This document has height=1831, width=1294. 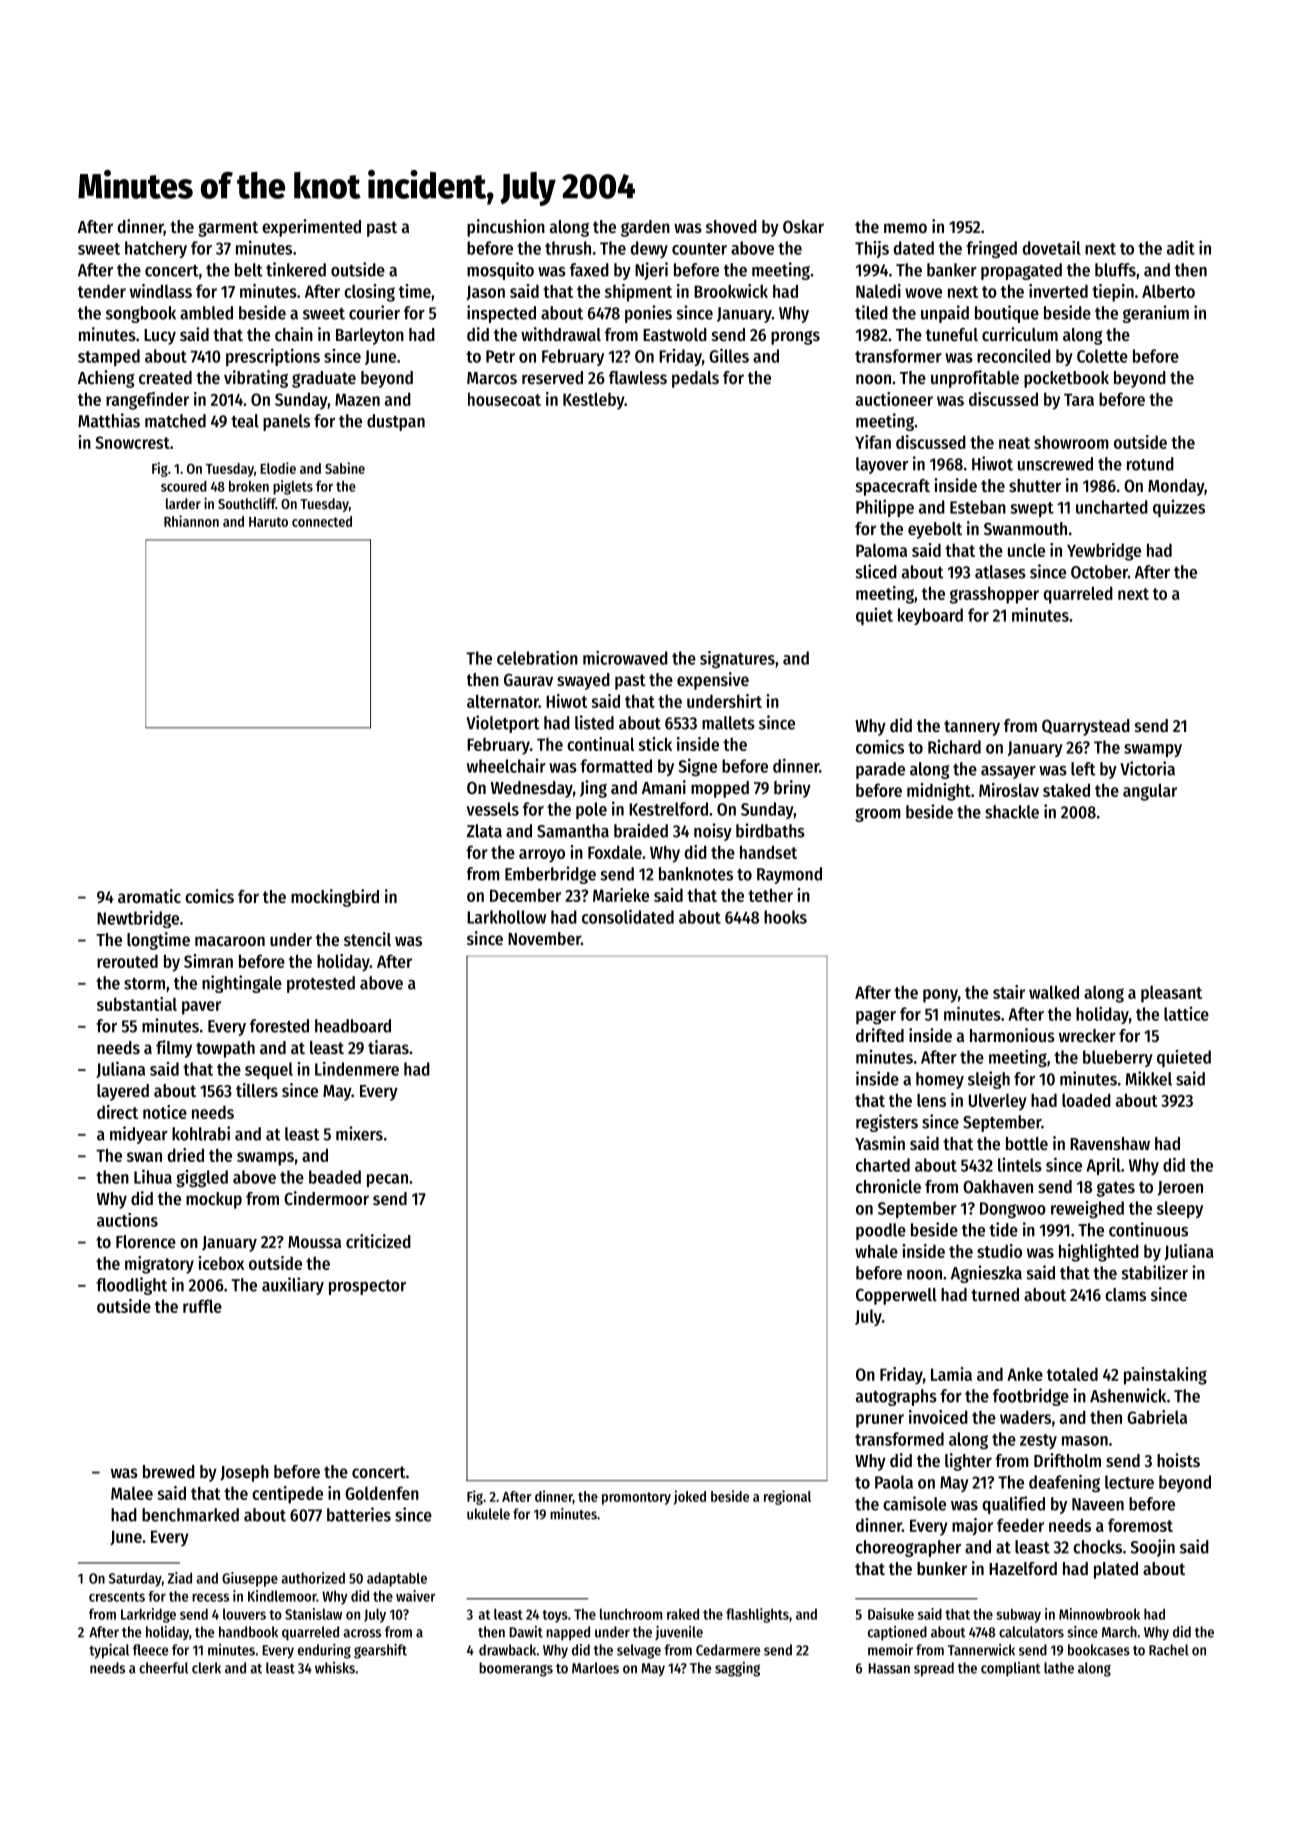 I want to click on Jeroen, so click(x=1180, y=1188).
